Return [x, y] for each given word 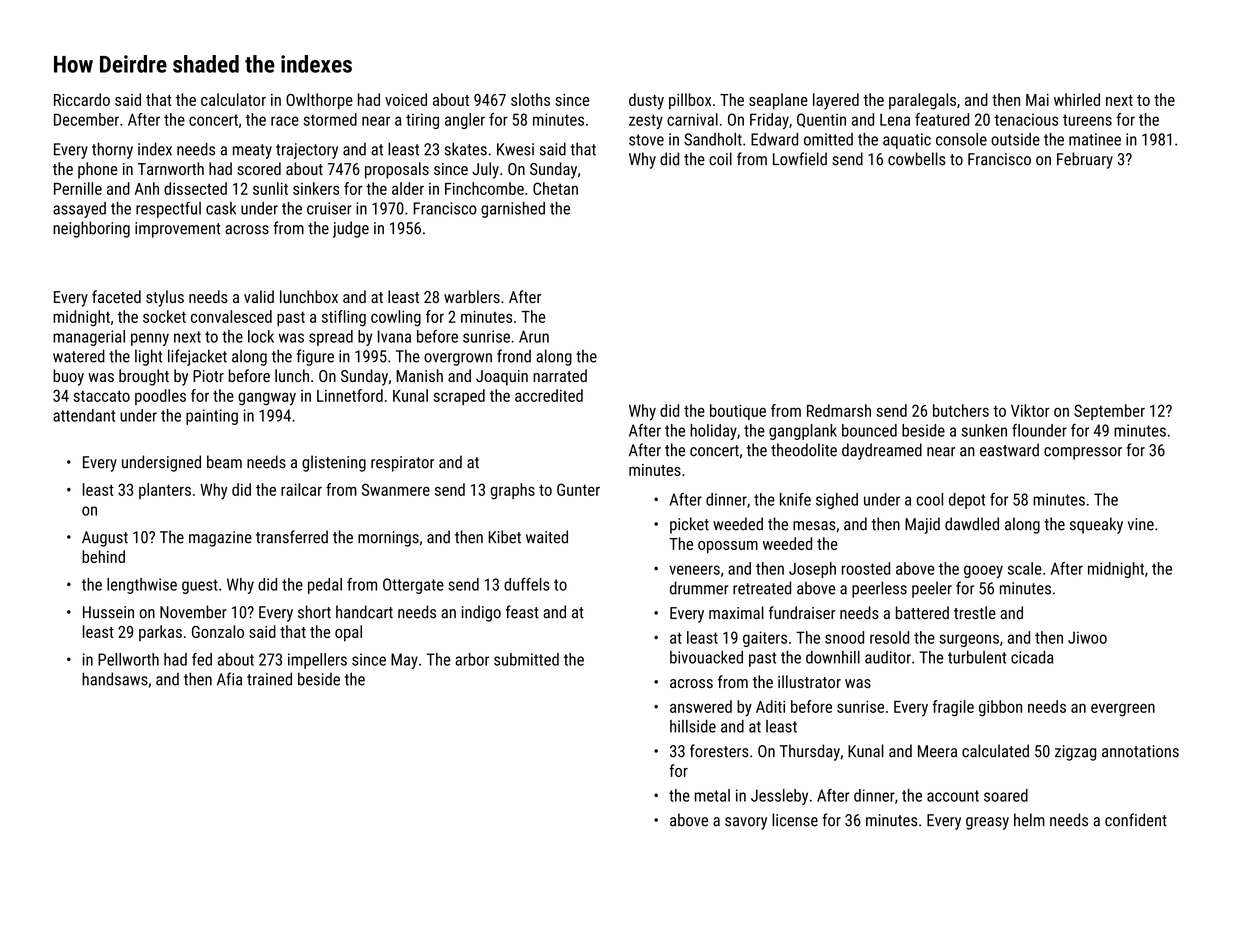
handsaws [115, 679]
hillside [693, 726]
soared [1006, 795]
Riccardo [82, 99]
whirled [1077, 99]
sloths [530, 99]
